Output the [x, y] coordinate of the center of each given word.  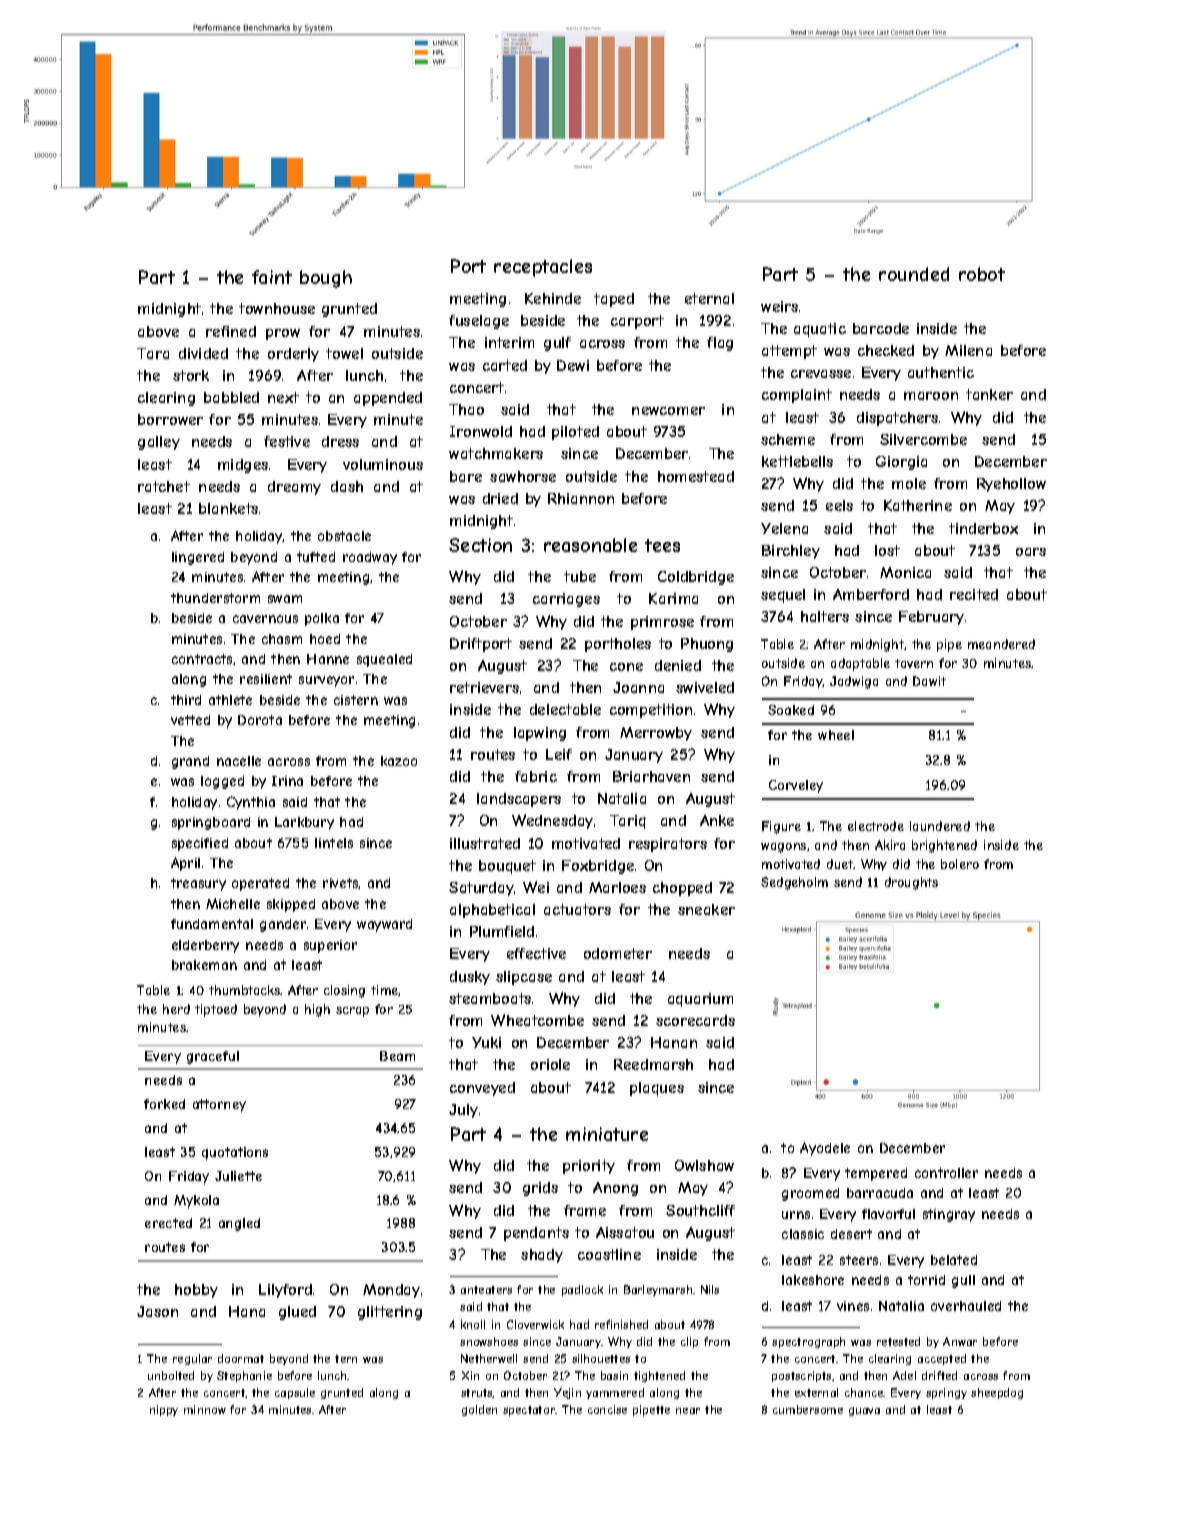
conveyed [482, 1089]
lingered [198, 558]
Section [480, 545]
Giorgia [901, 463]
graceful [213, 1057]
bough [326, 279]
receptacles [543, 268]
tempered [876, 1174]
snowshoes [489, 1341]
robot [982, 274]
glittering [390, 1313]
